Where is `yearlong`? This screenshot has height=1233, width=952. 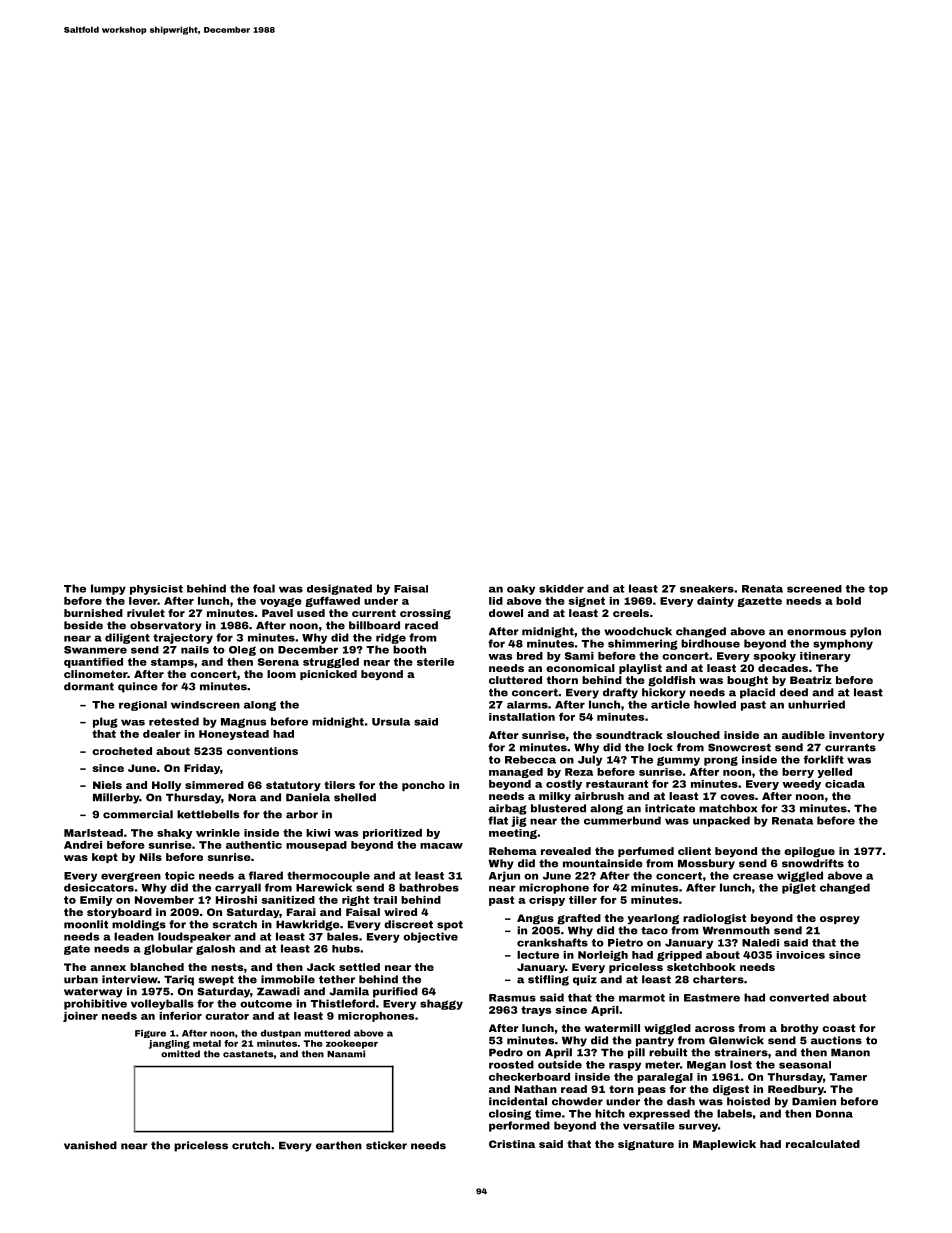 yearlong is located at coordinates (653, 919).
